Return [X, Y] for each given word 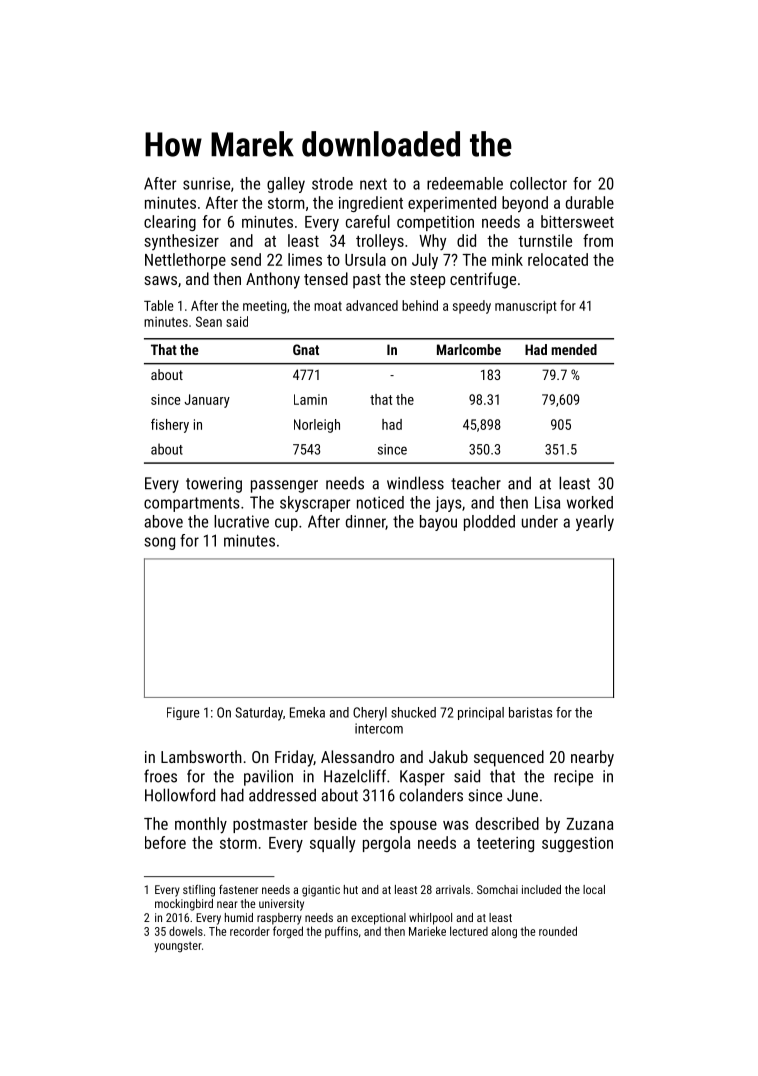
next [373, 184]
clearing [170, 223]
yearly [595, 523]
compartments [192, 504]
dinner [366, 522]
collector [538, 183]
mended [574, 349]
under [540, 521]
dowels [186, 931]
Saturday [259, 714]
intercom [379, 728]
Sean [209, 321]
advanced [372, 305]
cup [286, 524]
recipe [573, 778]
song [159, 543]
